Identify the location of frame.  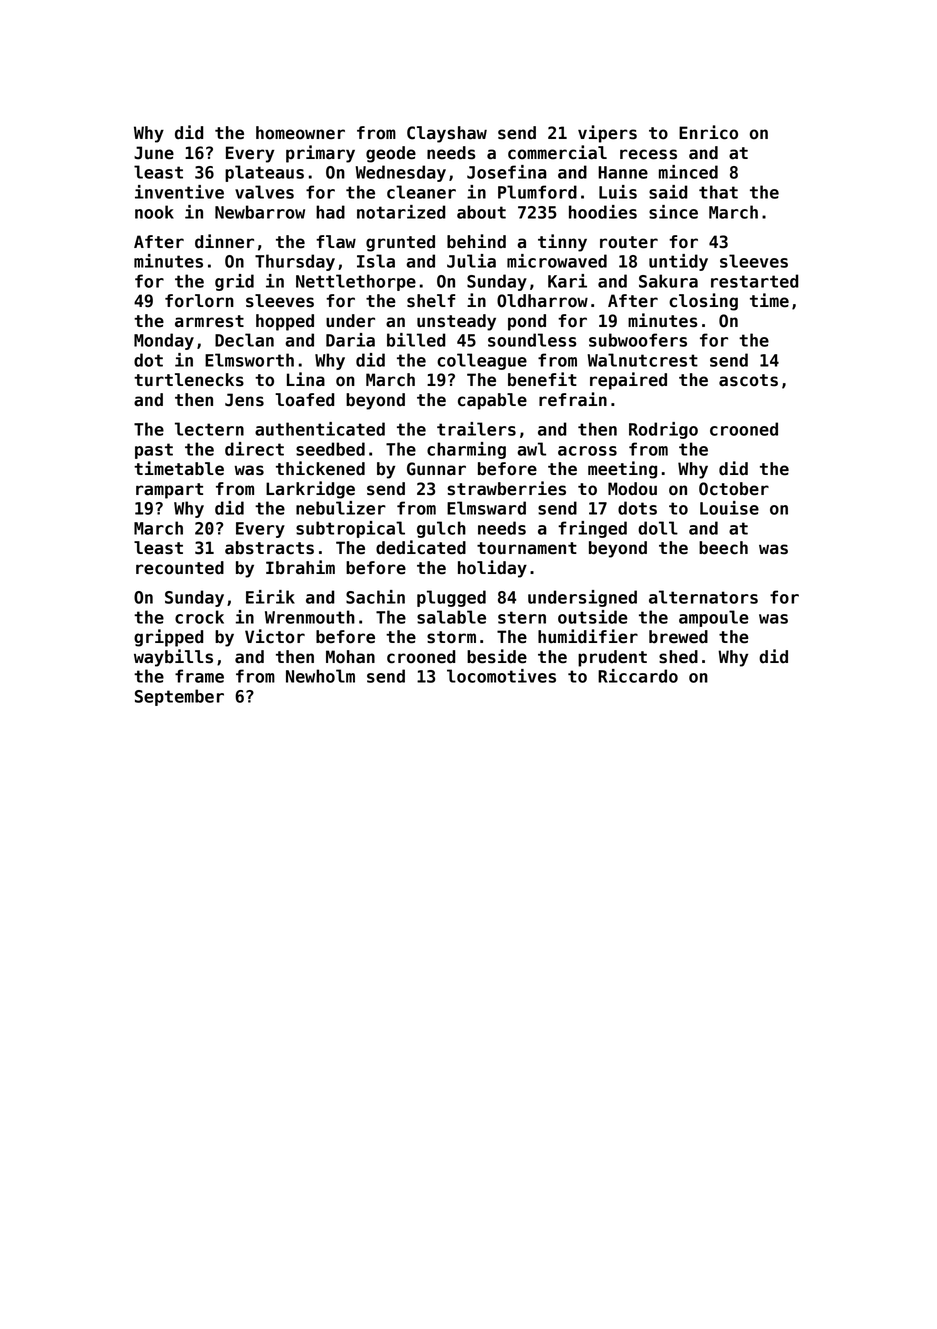
(199, 676).
